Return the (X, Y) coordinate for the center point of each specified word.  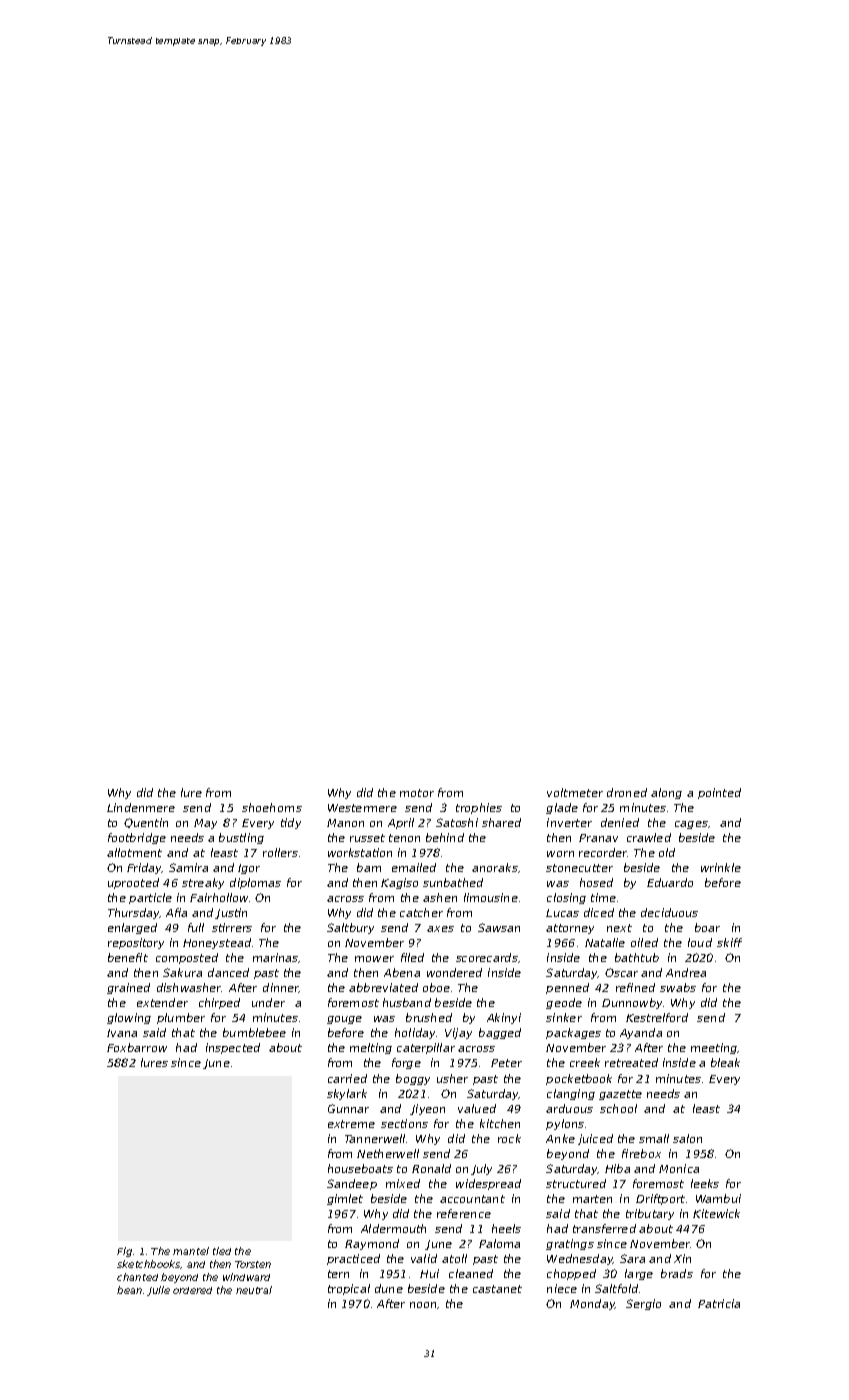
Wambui (718, 1198)
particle (150, 898)
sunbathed (453, 882)
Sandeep (352, 1184)
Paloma (499, 1243)
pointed (719, 793)
